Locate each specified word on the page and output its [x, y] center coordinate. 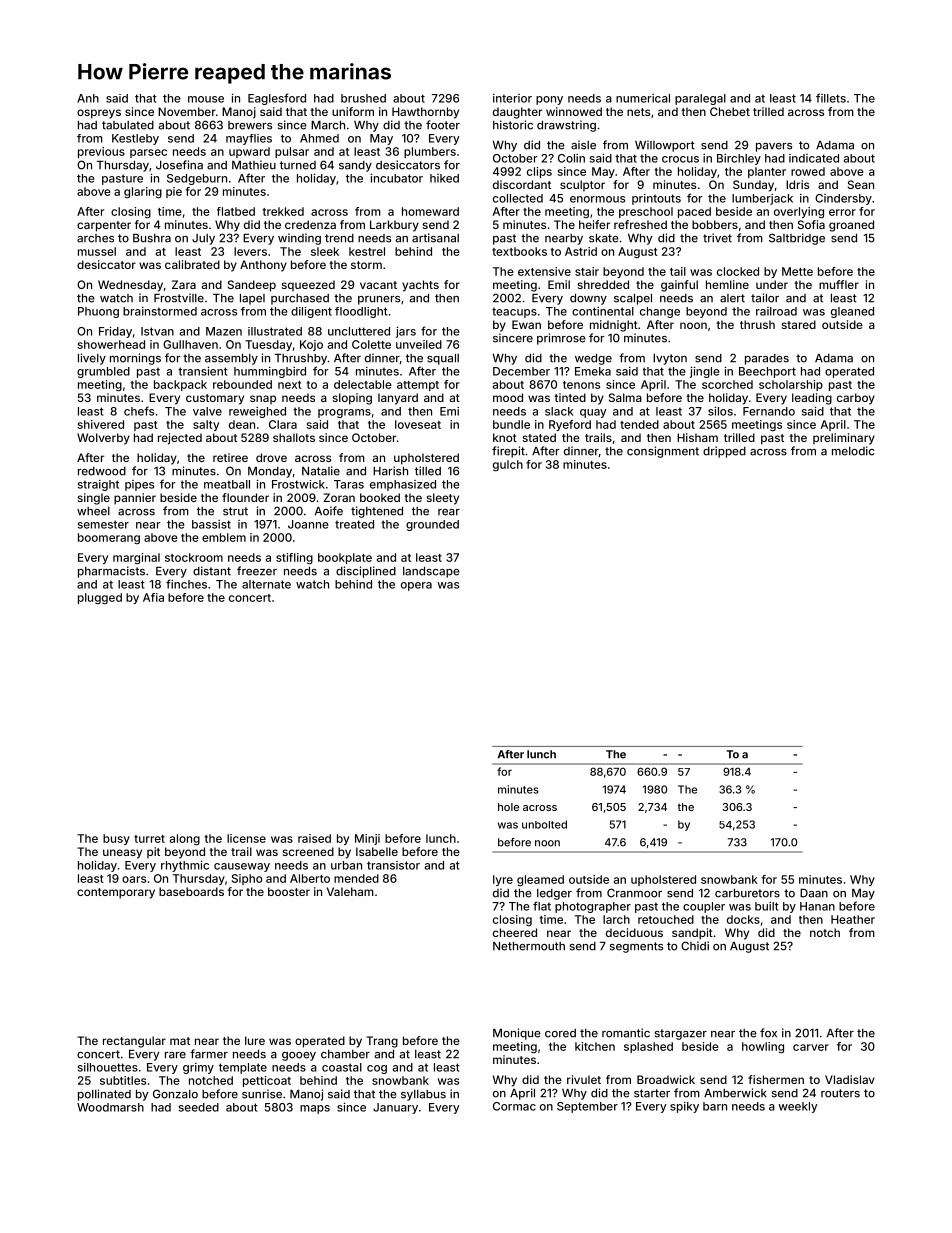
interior [512, 98]
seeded [199, 1107]
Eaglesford [277, 99]
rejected [180, 439]
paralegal [700, 99]
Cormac [514, 1106]
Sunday [753, 186]
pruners [379, 300]
